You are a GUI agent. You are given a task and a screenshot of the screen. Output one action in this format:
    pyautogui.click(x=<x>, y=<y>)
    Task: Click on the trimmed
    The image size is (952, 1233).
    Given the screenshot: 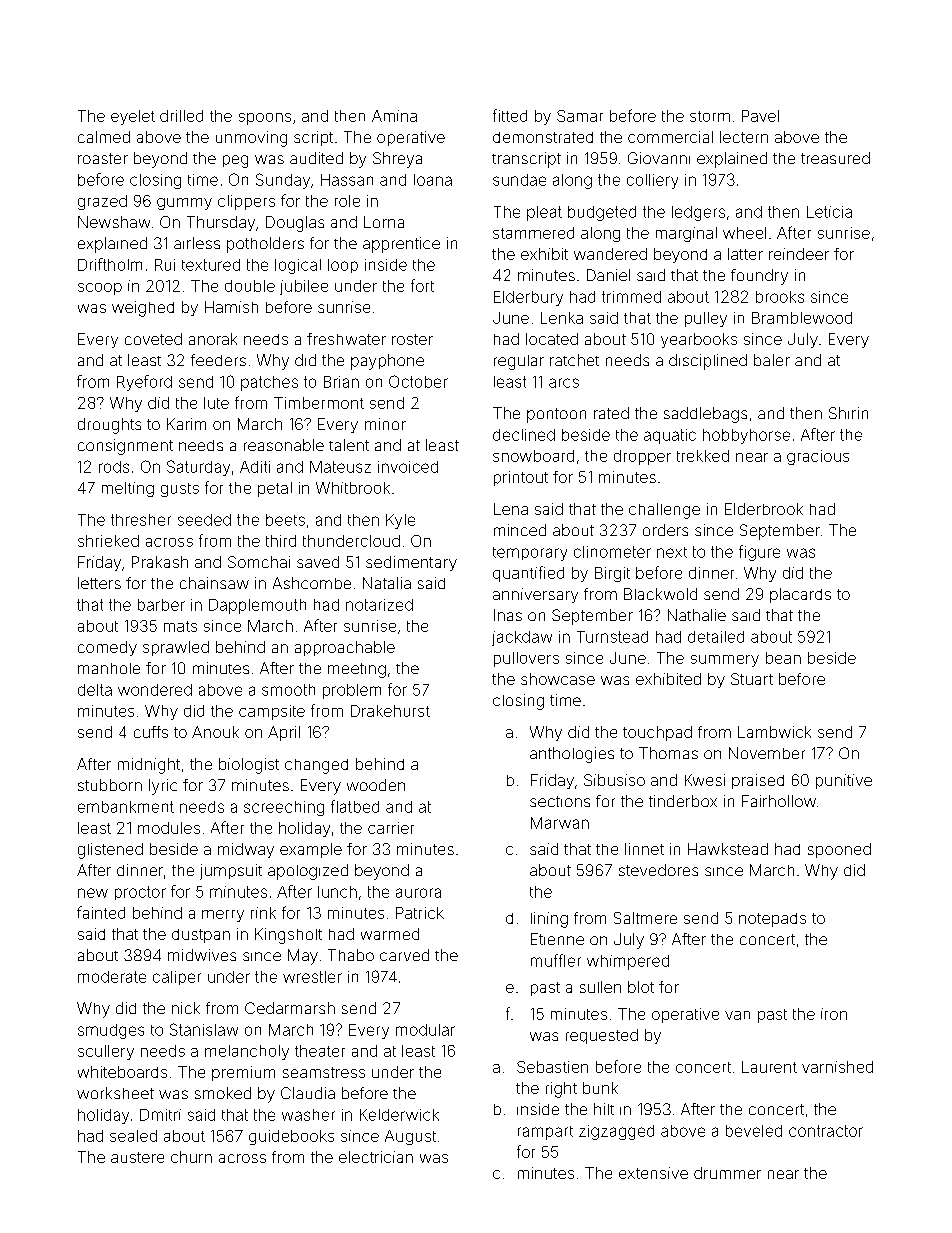 What is the action you would take?
    pyautogui.click(x=631, y=297)
